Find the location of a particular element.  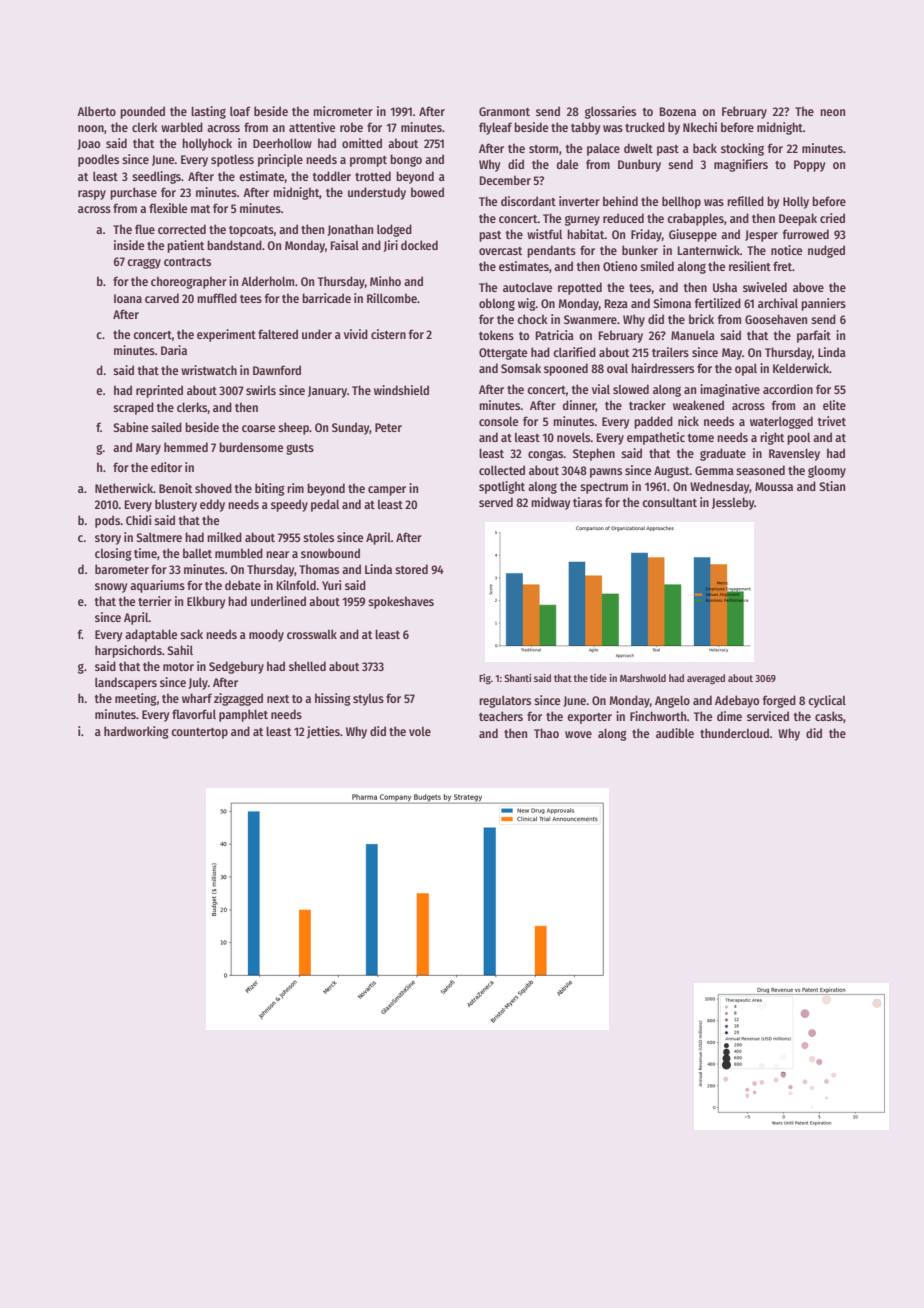

wig is located at coordinates (527, 304).
